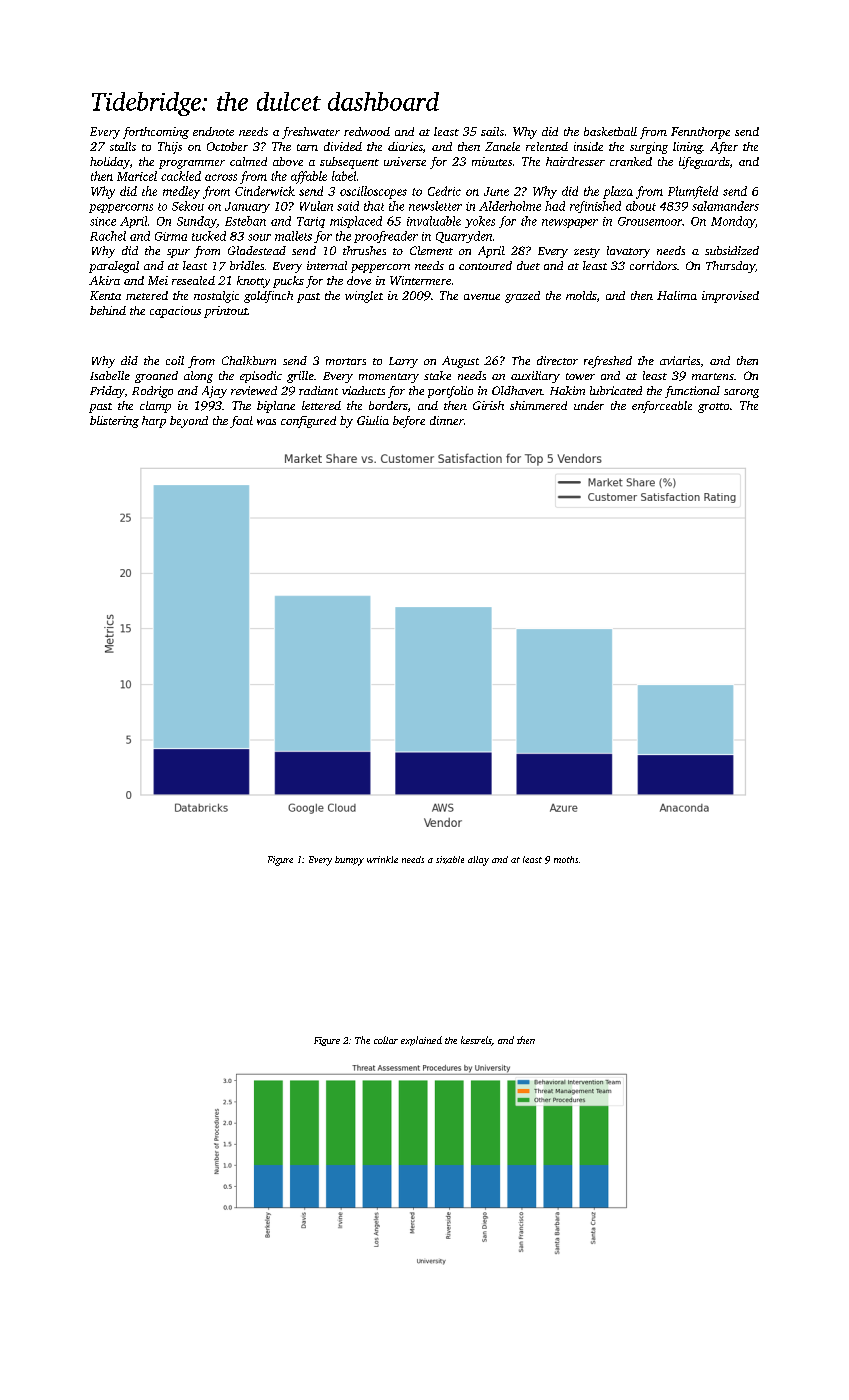 Image resolution: width=849 pixels, height=1400 pixels. I want to click on bumpy, so click(349, 861).
